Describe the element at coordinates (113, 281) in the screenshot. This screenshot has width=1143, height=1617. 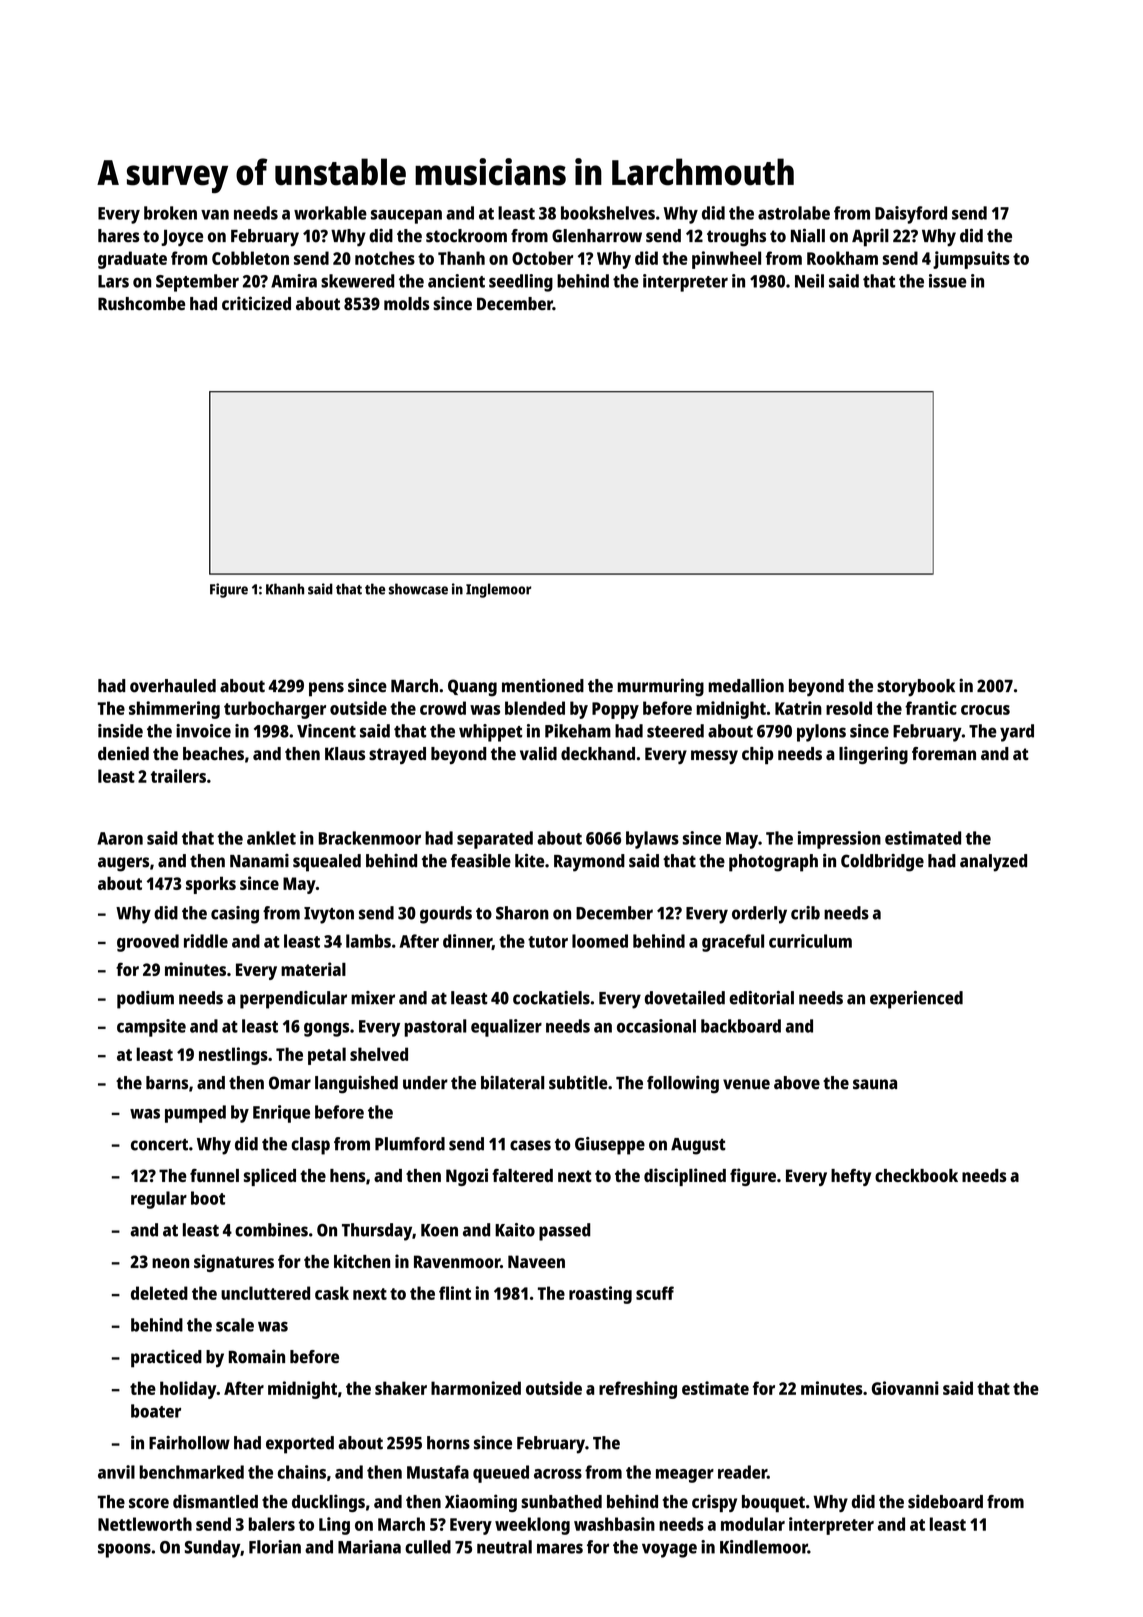
I see `Lars` at that location.
